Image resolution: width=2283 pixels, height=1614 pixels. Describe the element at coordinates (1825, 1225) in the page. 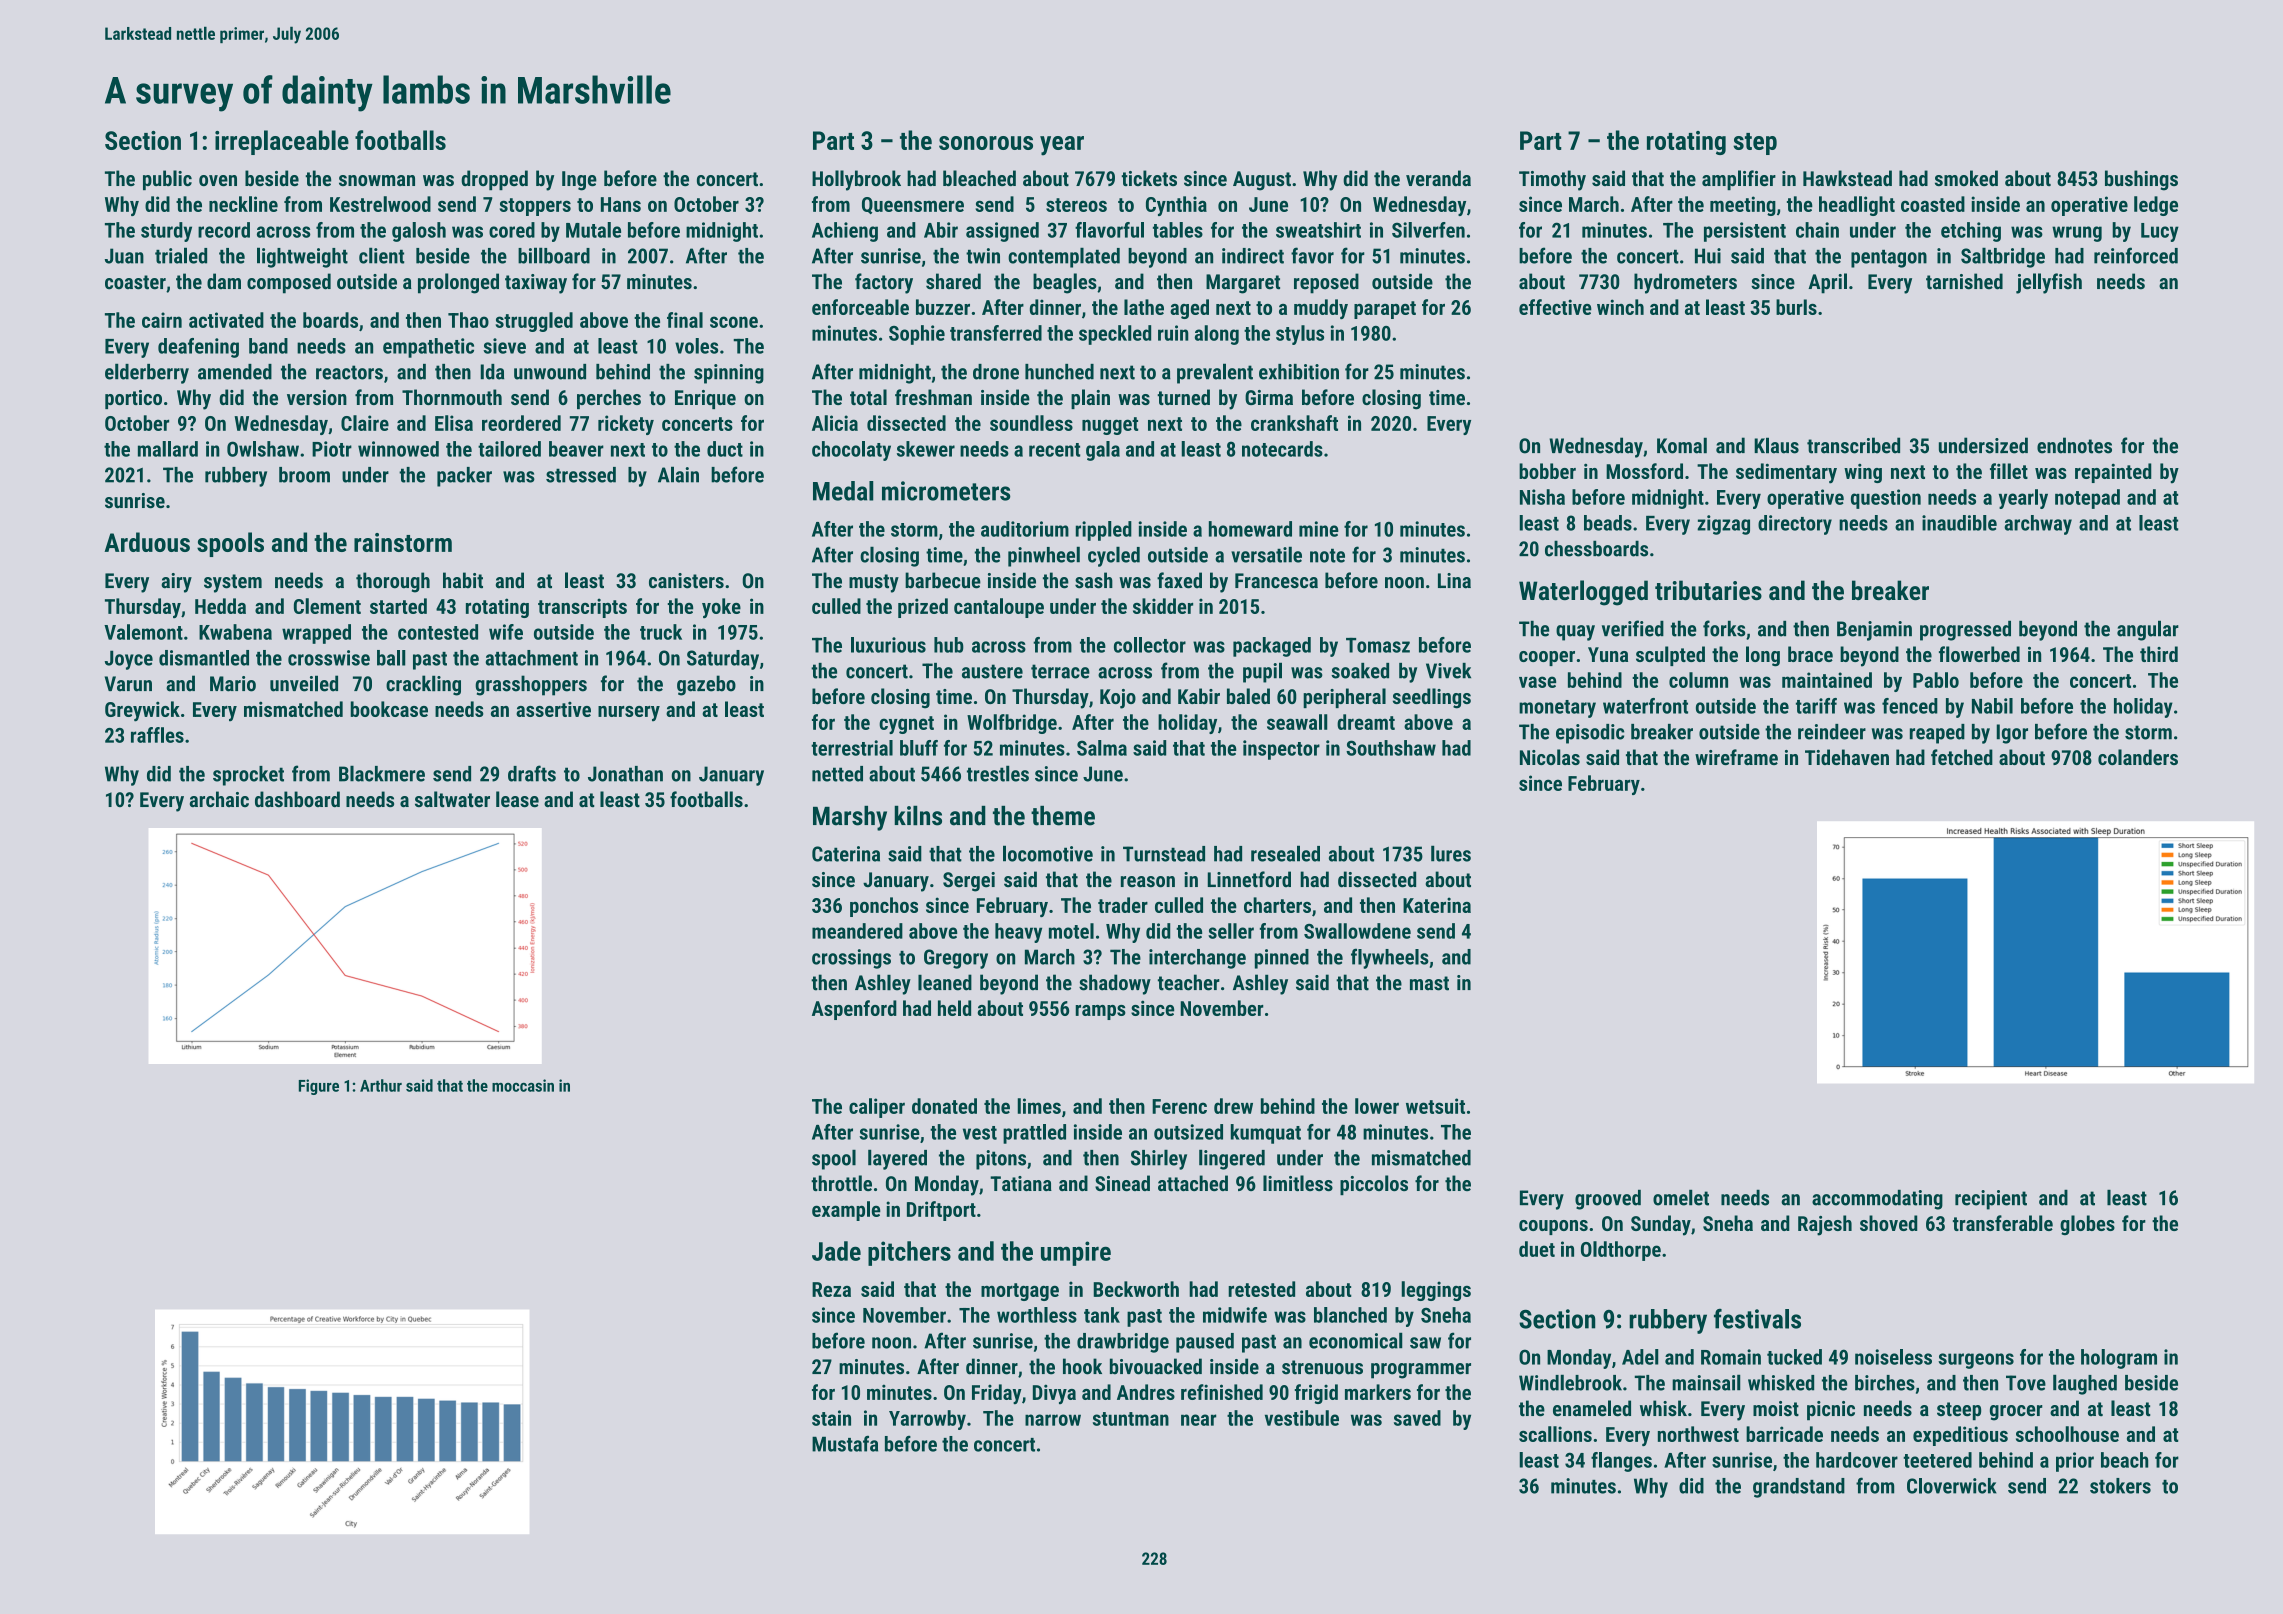

I see `Rajesh` at that location.
